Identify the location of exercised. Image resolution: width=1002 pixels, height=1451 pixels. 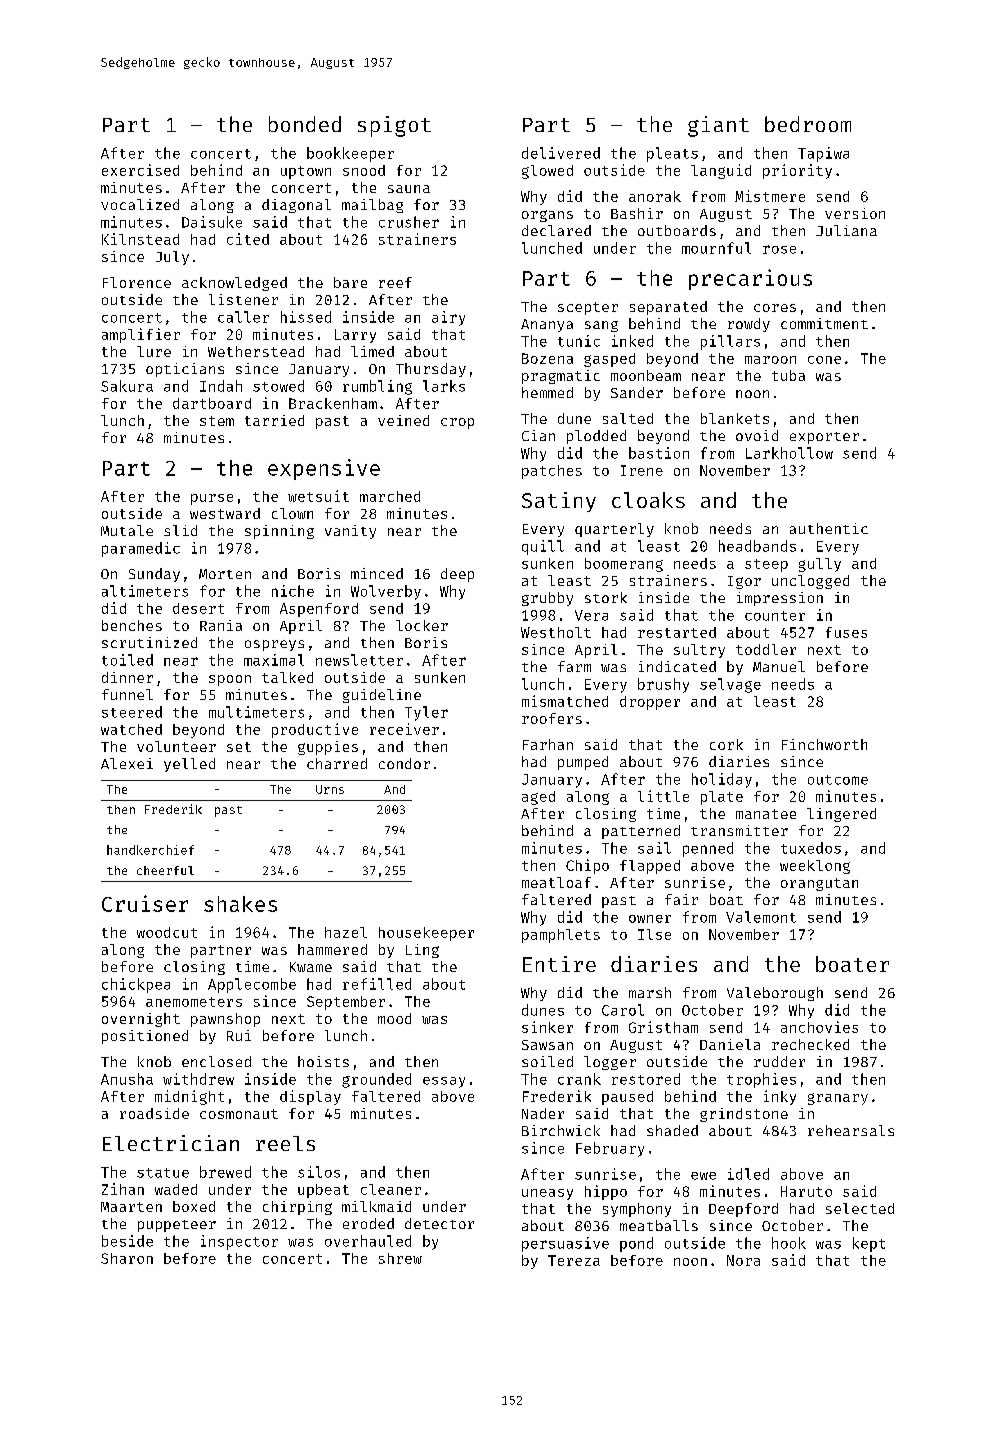
(140, 170).
